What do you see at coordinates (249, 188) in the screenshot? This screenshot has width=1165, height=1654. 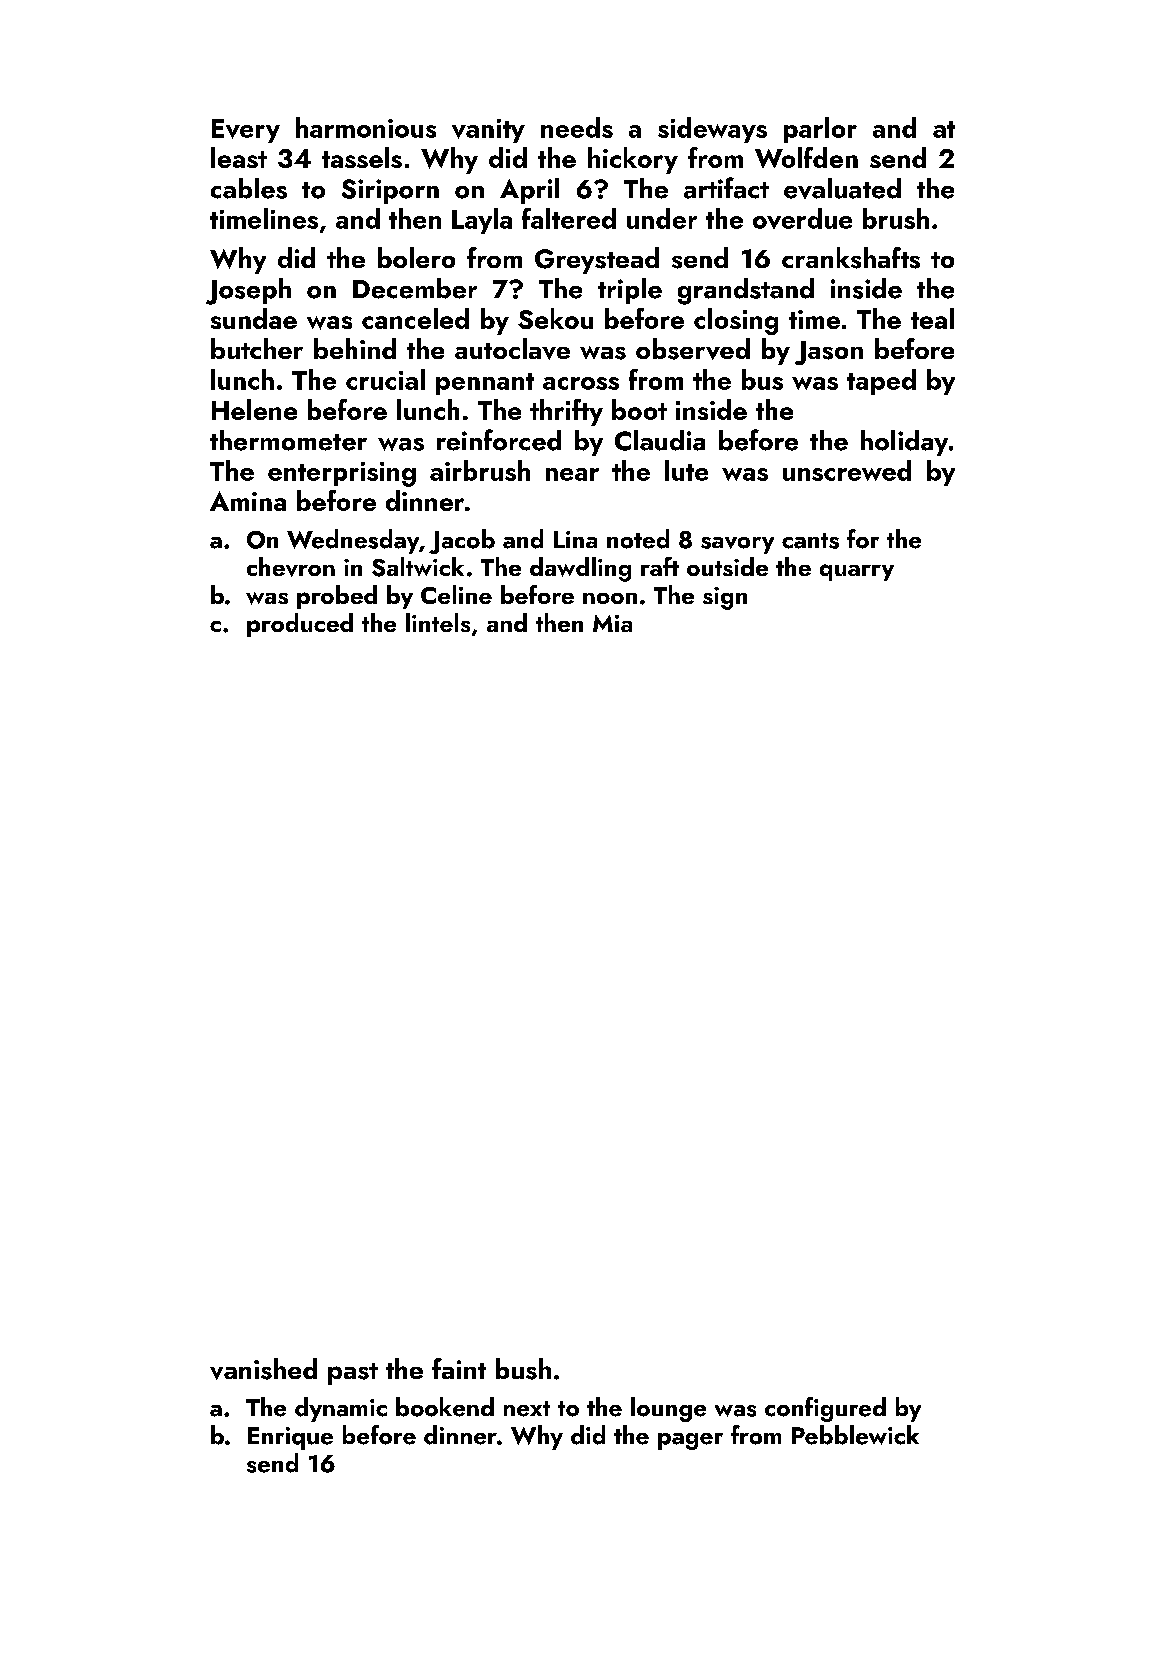 I see `cables` at bounding box center [249, 188].
